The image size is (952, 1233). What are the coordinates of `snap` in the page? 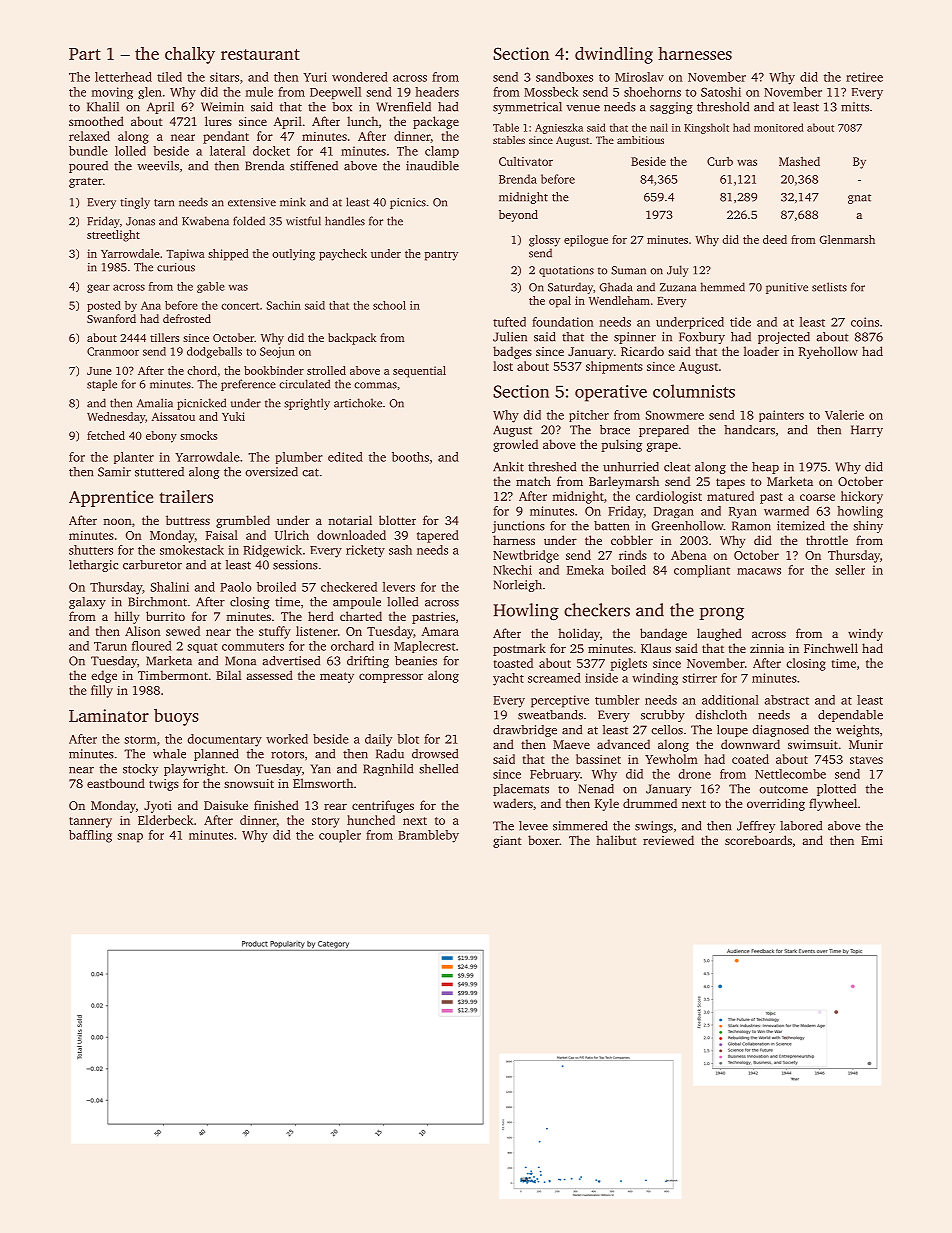 It's located at (130, 838).
